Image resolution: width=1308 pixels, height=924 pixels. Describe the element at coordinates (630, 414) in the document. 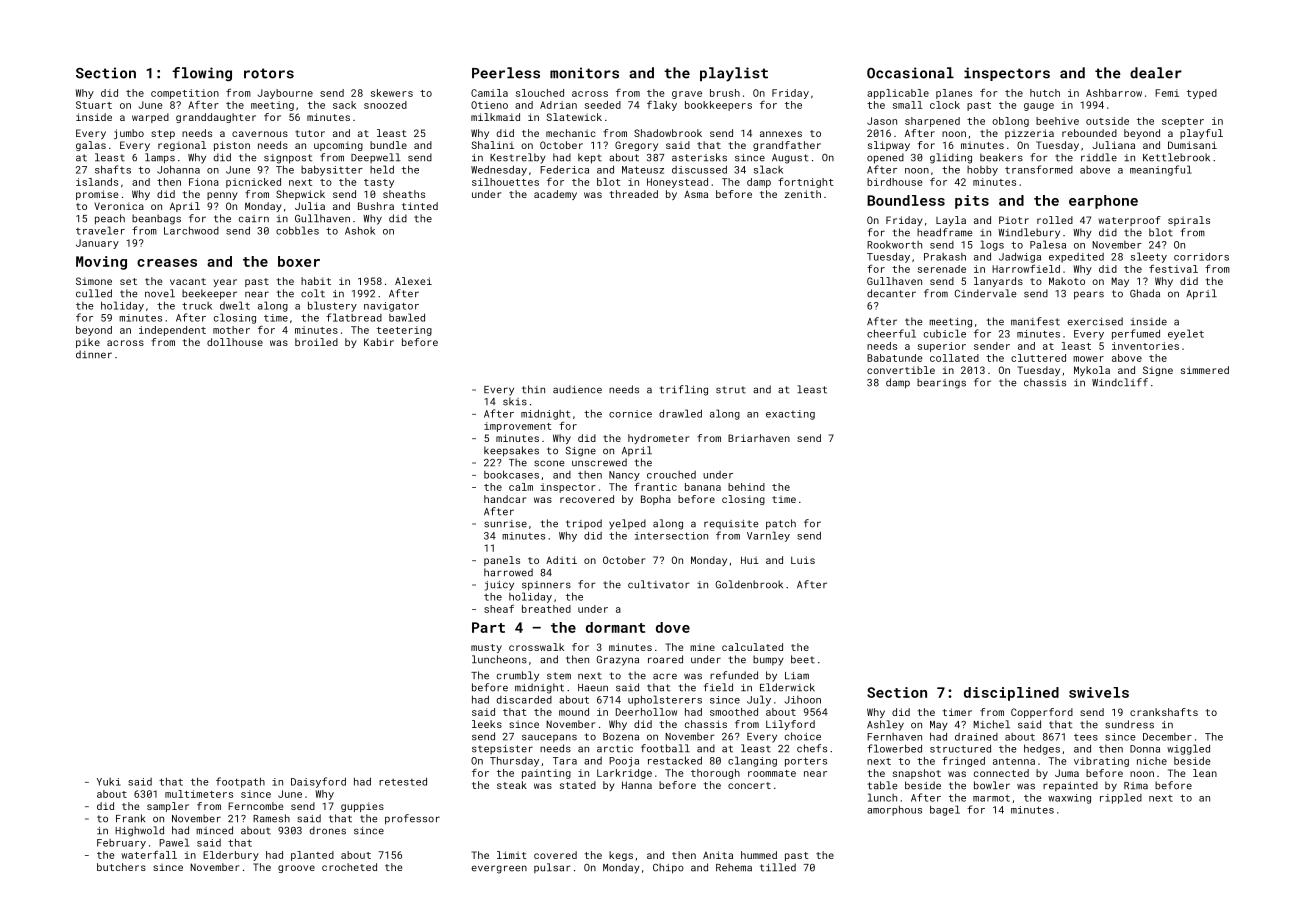

I see `cornice` at that location.
